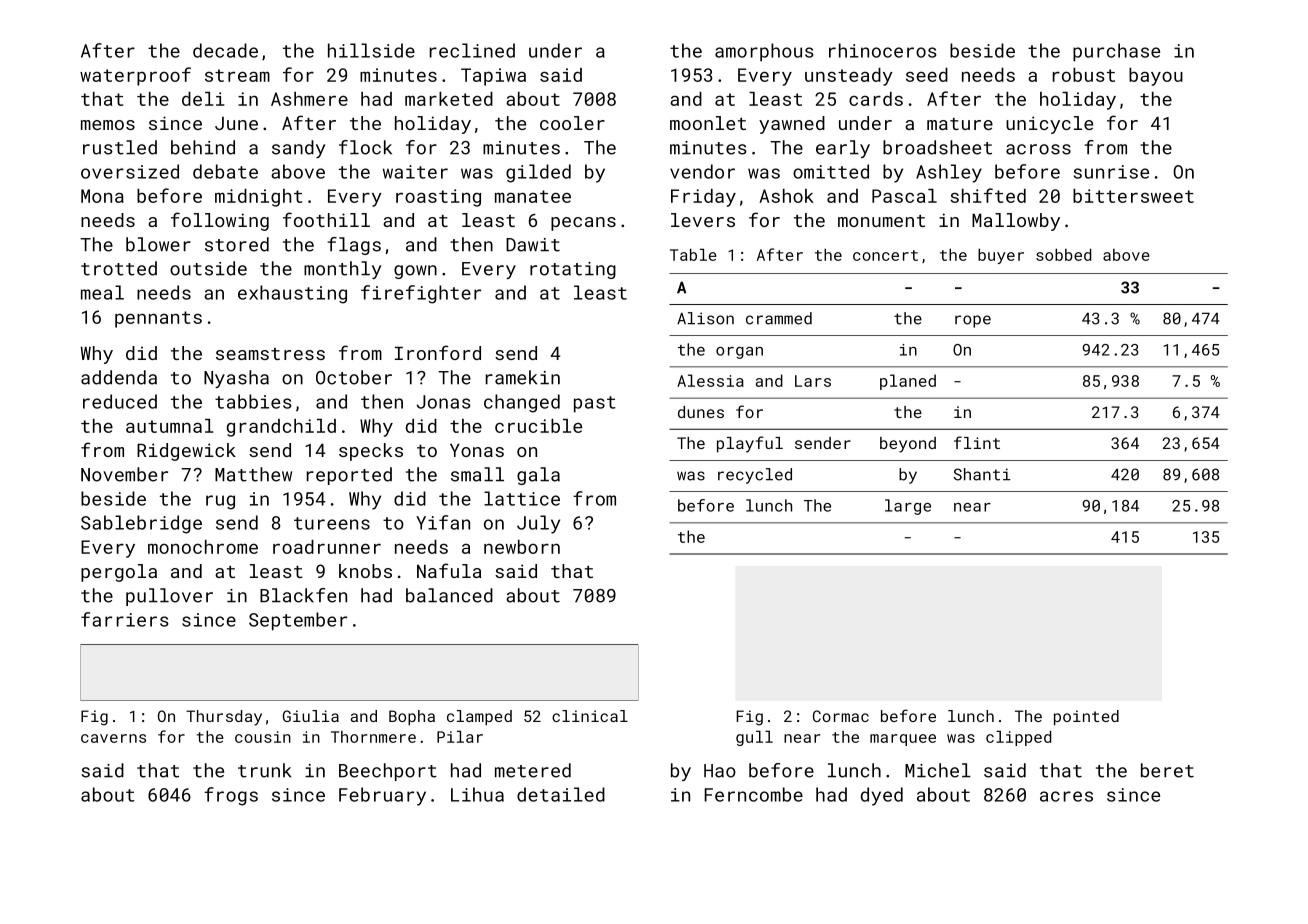 The width and height of the document is (1308, 924). I want to click on Alison, so click(705, 318).
